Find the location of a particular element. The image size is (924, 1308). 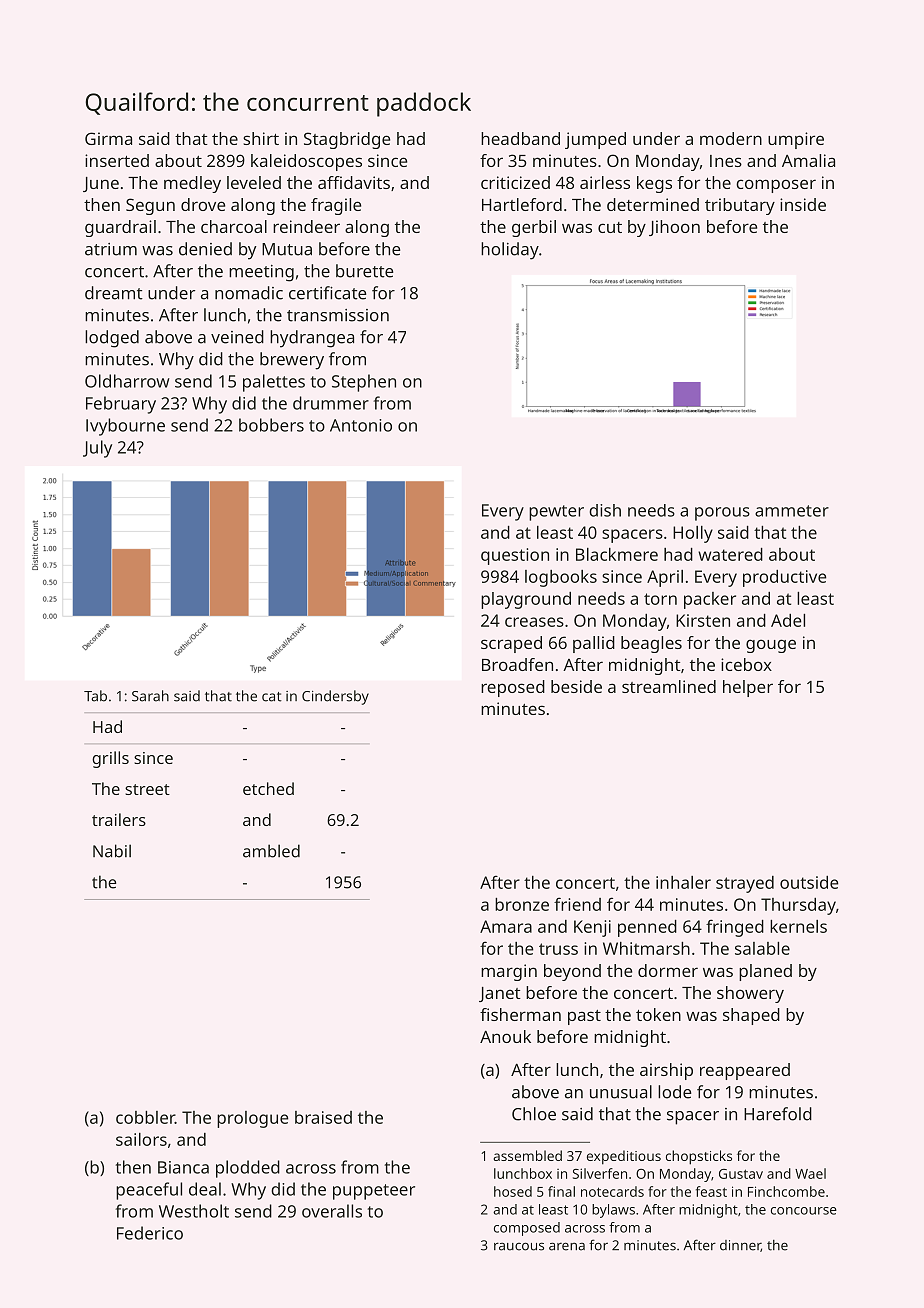

beagles is located at coordinates (651, 644).
